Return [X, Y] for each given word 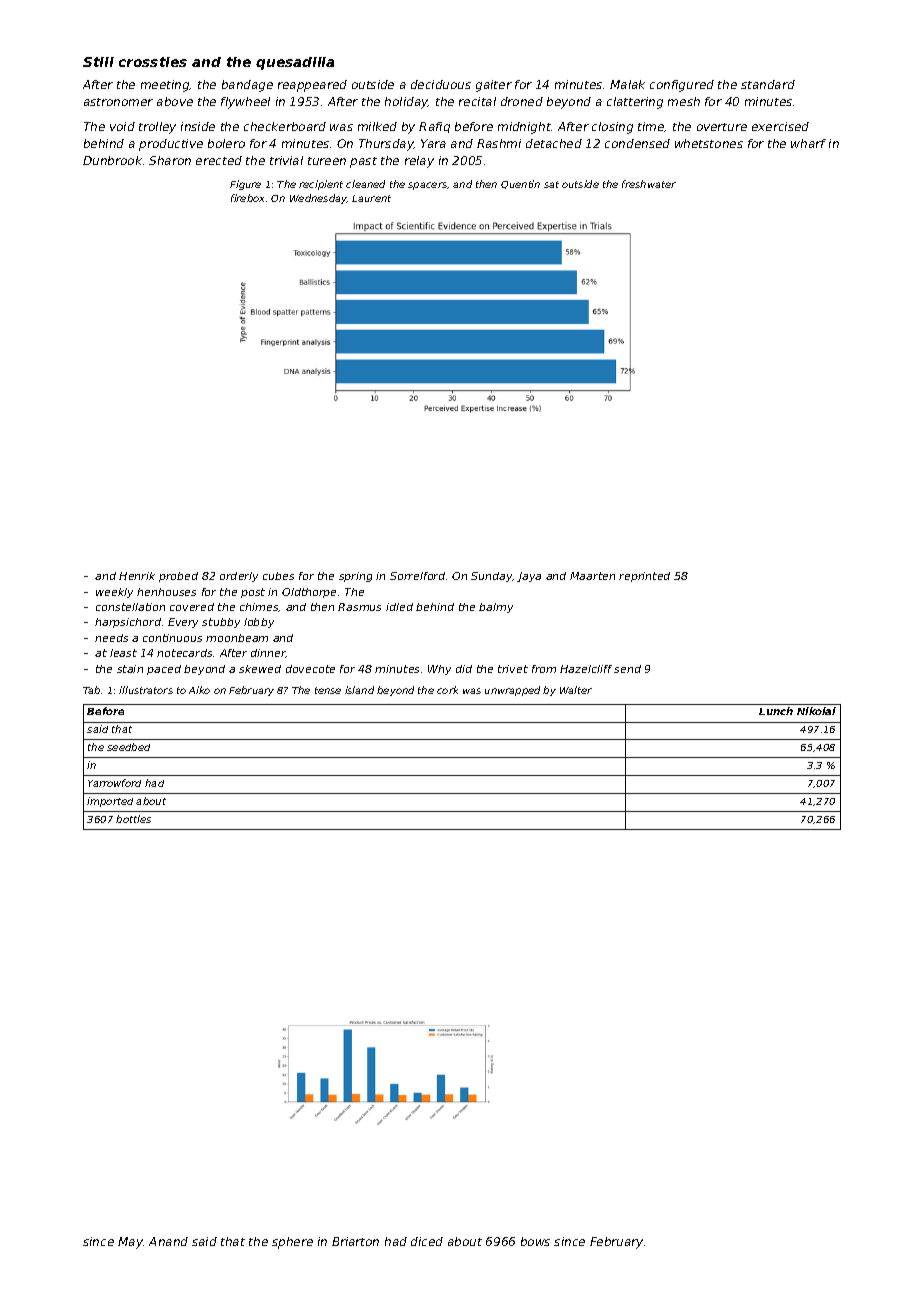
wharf [808, 143]
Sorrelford [417, 576]
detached [554, 143]
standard [768, 84]
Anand [168, 1241]
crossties [153, 62]
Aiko [199, 690]
